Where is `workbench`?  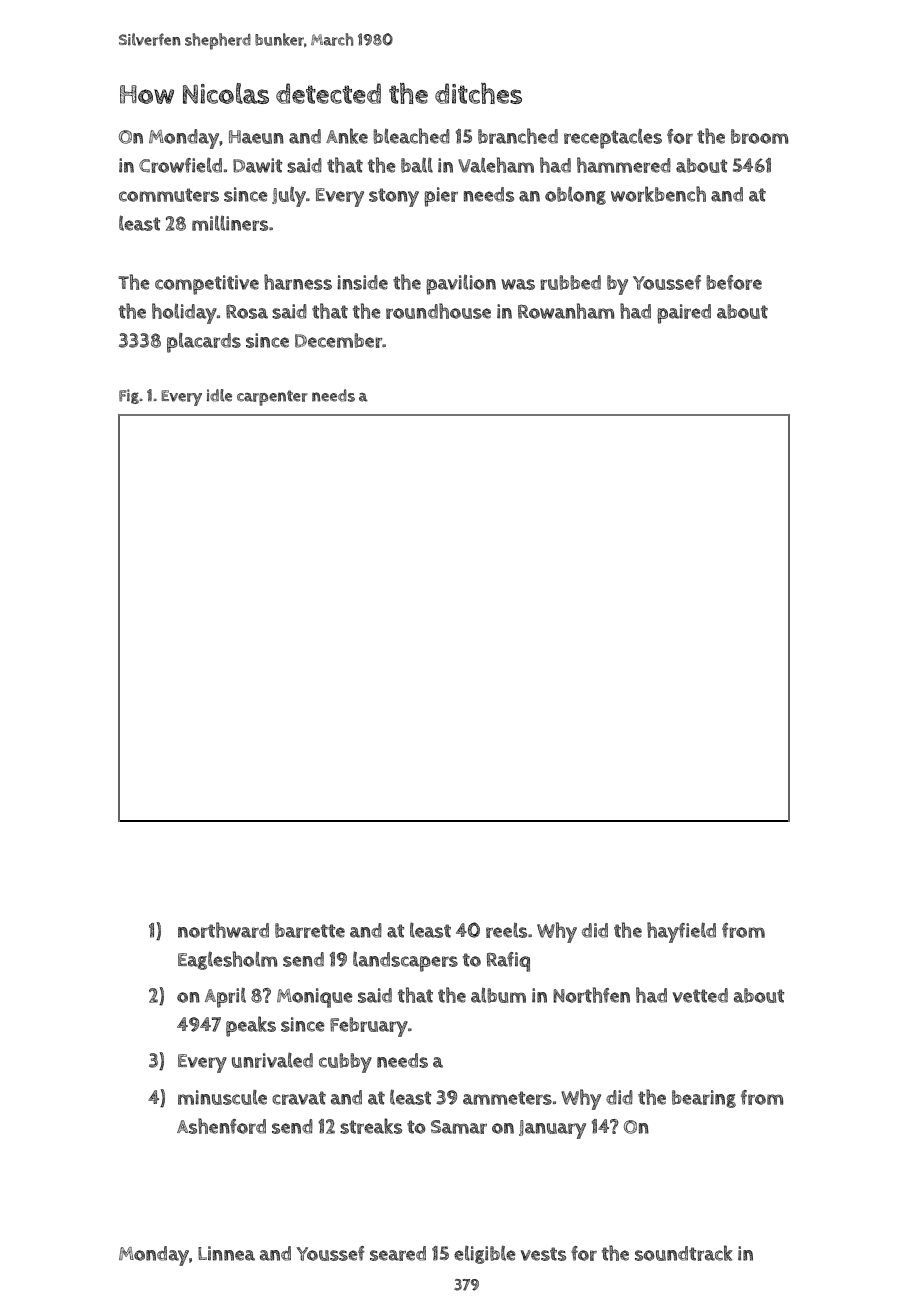 workbench is located at coordinates (658, 194).
